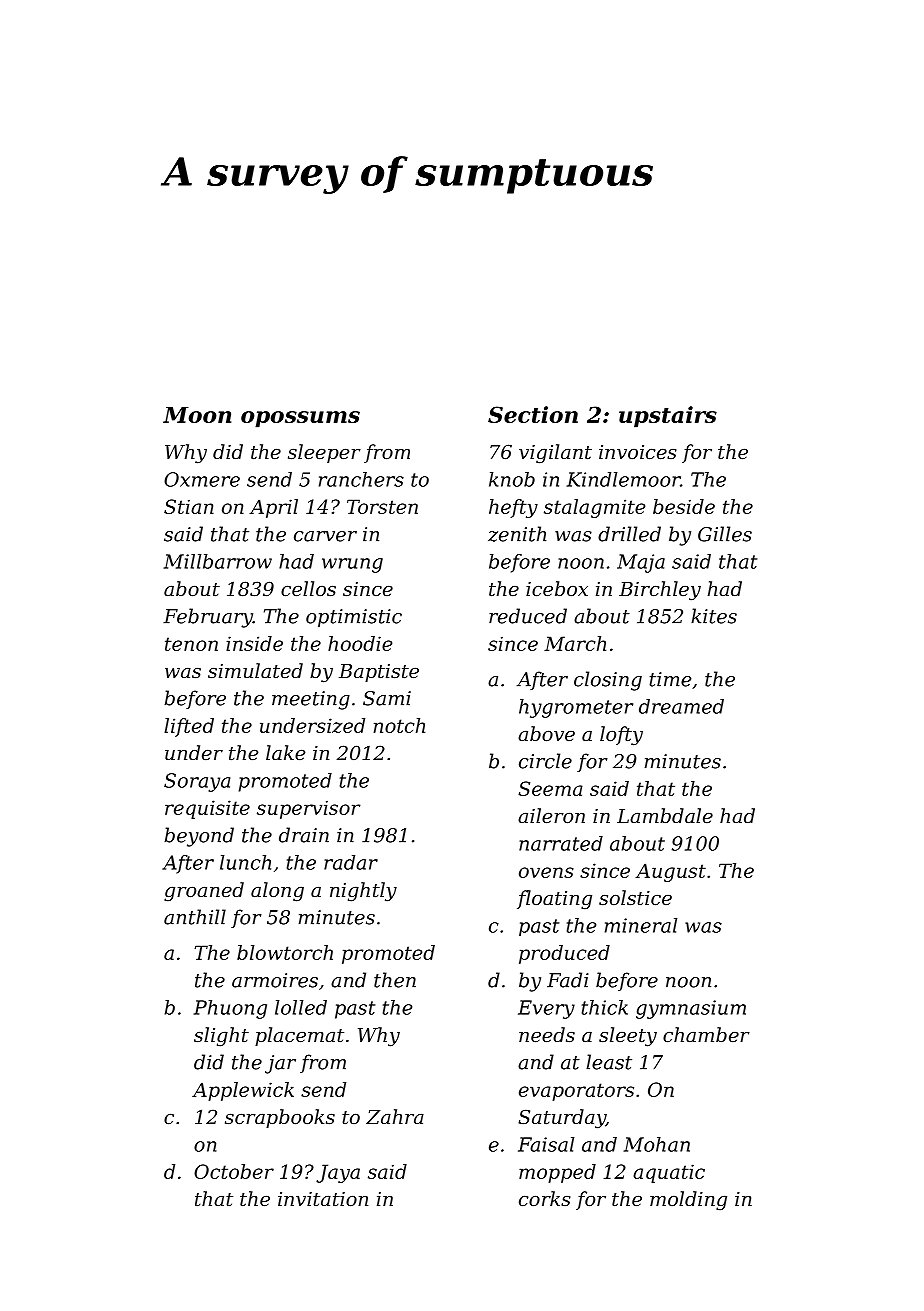 The width and height of the screenshot is (924, 1311). I want to click on molding, so click(688, 1200).
